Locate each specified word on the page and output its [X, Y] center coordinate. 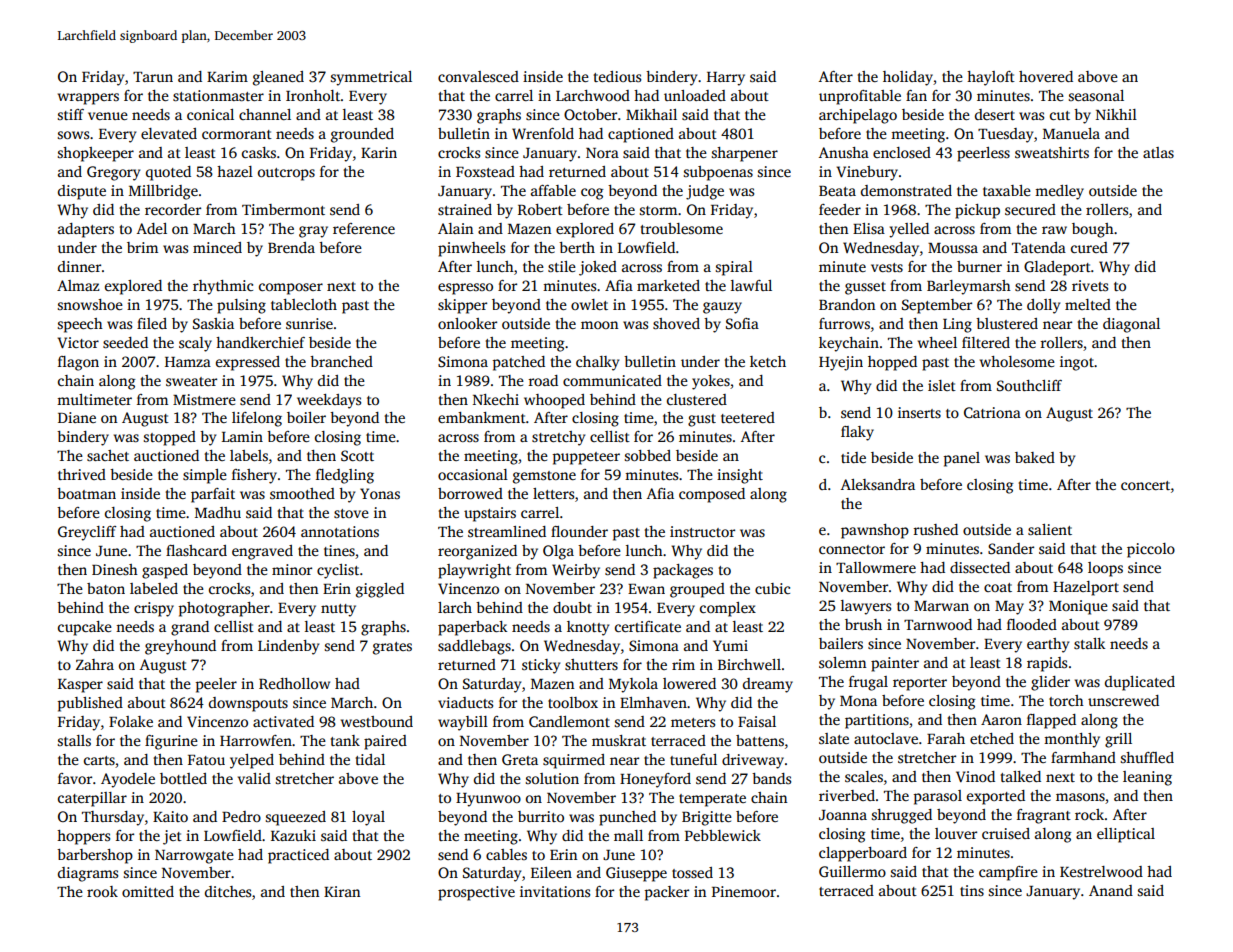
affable [553, 190]
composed [712, 495]
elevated [169, 133]
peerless [983, 154]
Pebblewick [723, 835]
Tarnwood [938, 624]
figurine [171, 742]
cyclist [338, 571]
